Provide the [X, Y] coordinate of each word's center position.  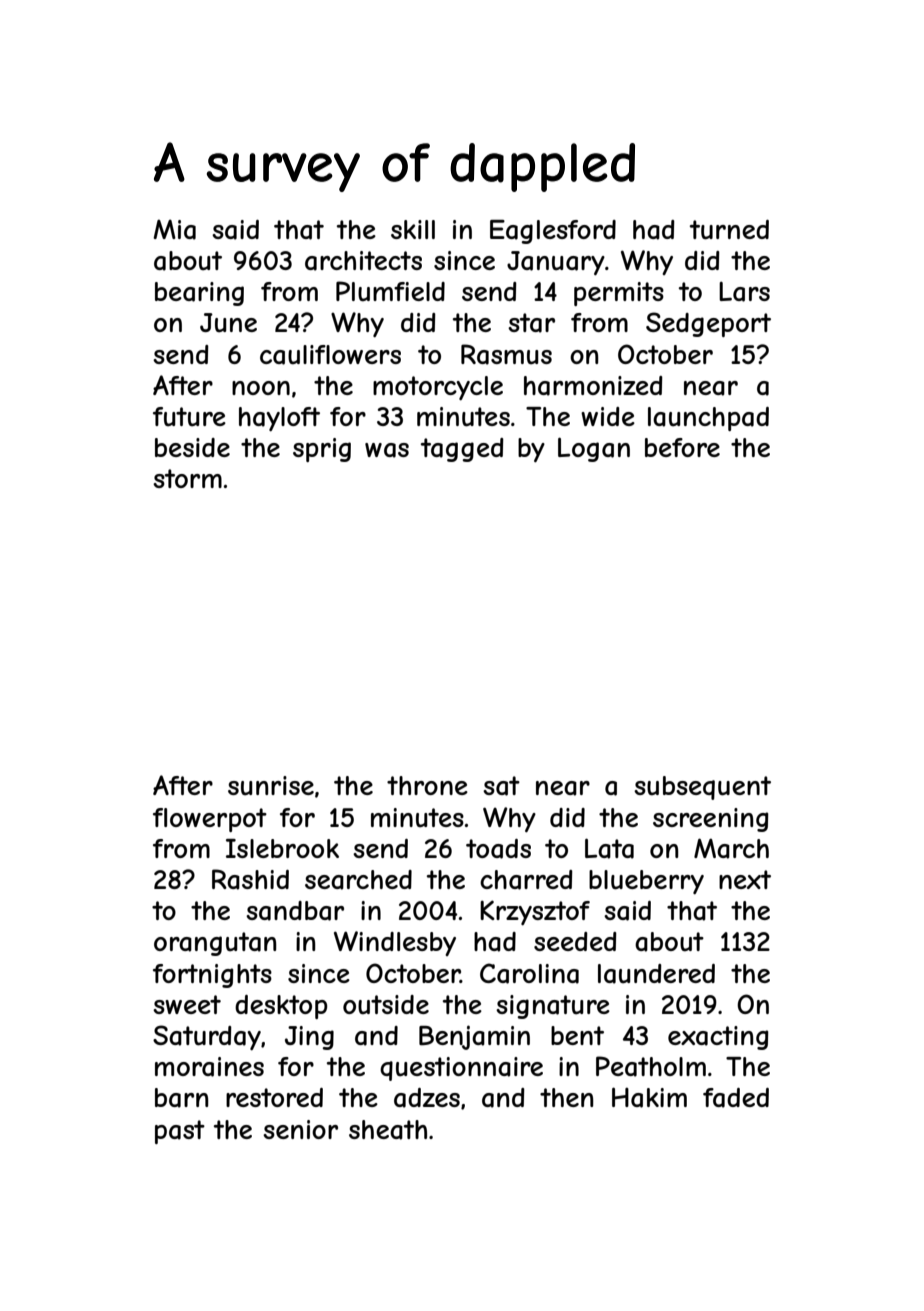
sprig [322, 450]
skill [413, 229]
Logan [594, 449]
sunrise [271, 786]
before [682, 447]
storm [187, 478]
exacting [718, 1038]
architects [363, 261]
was [387, 450]
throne [427, 785]
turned [729, 230]
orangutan [215, 944]
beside [192, 447]
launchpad [708, 419]
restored [274, 1097]
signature [553, 1007]
